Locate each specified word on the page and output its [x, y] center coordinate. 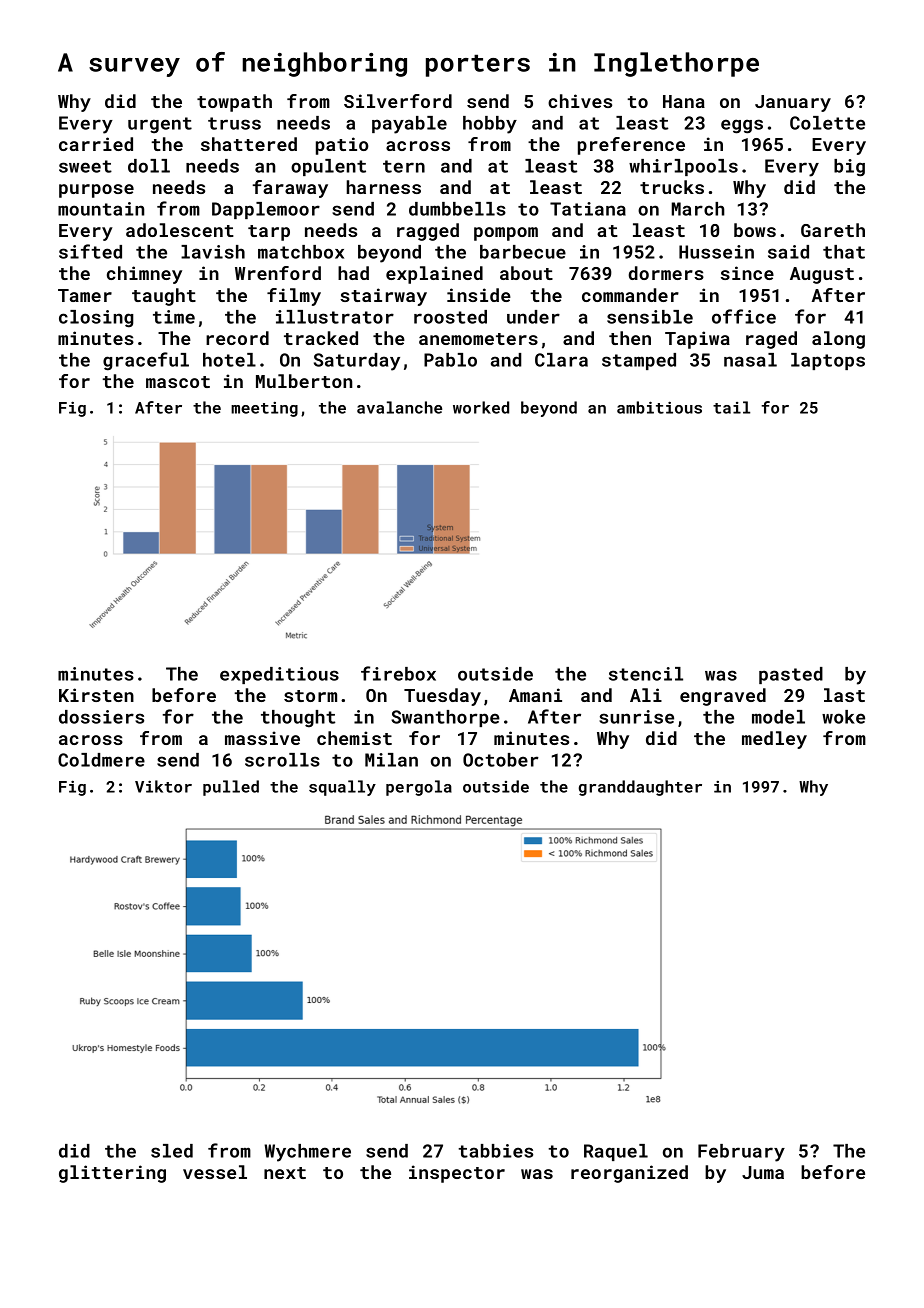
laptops [828, 361]
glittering [112, 1174]
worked [481, 407]
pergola [419, 788]
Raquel [616, 1152]
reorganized [629, 1174]
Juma [763, 1172]
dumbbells [457, 209]
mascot [178, 382]
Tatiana [588, 209]
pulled [231, 788]
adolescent [180, 230]
